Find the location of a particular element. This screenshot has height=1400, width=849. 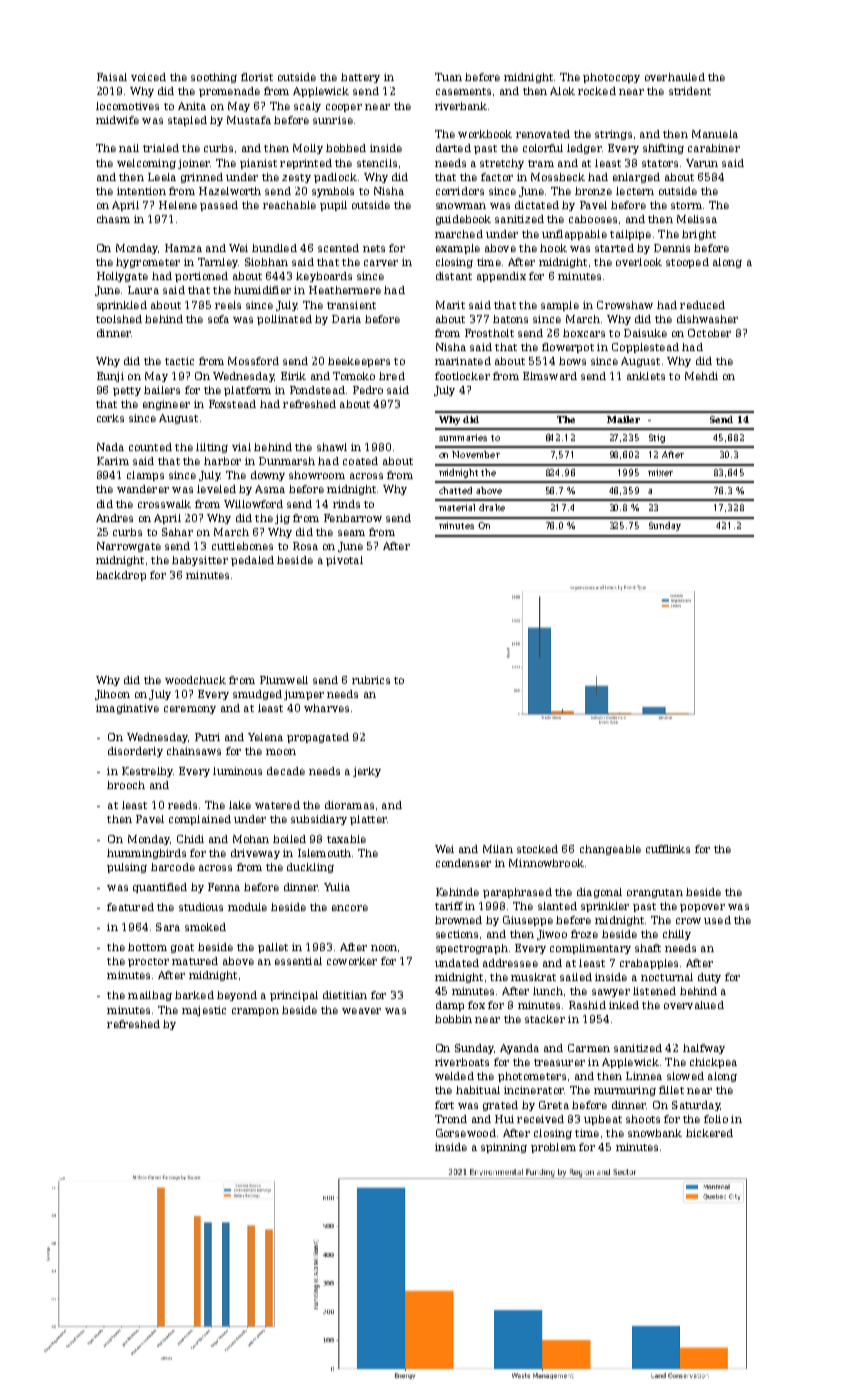

changeable is located at coordinates (610, 850).
